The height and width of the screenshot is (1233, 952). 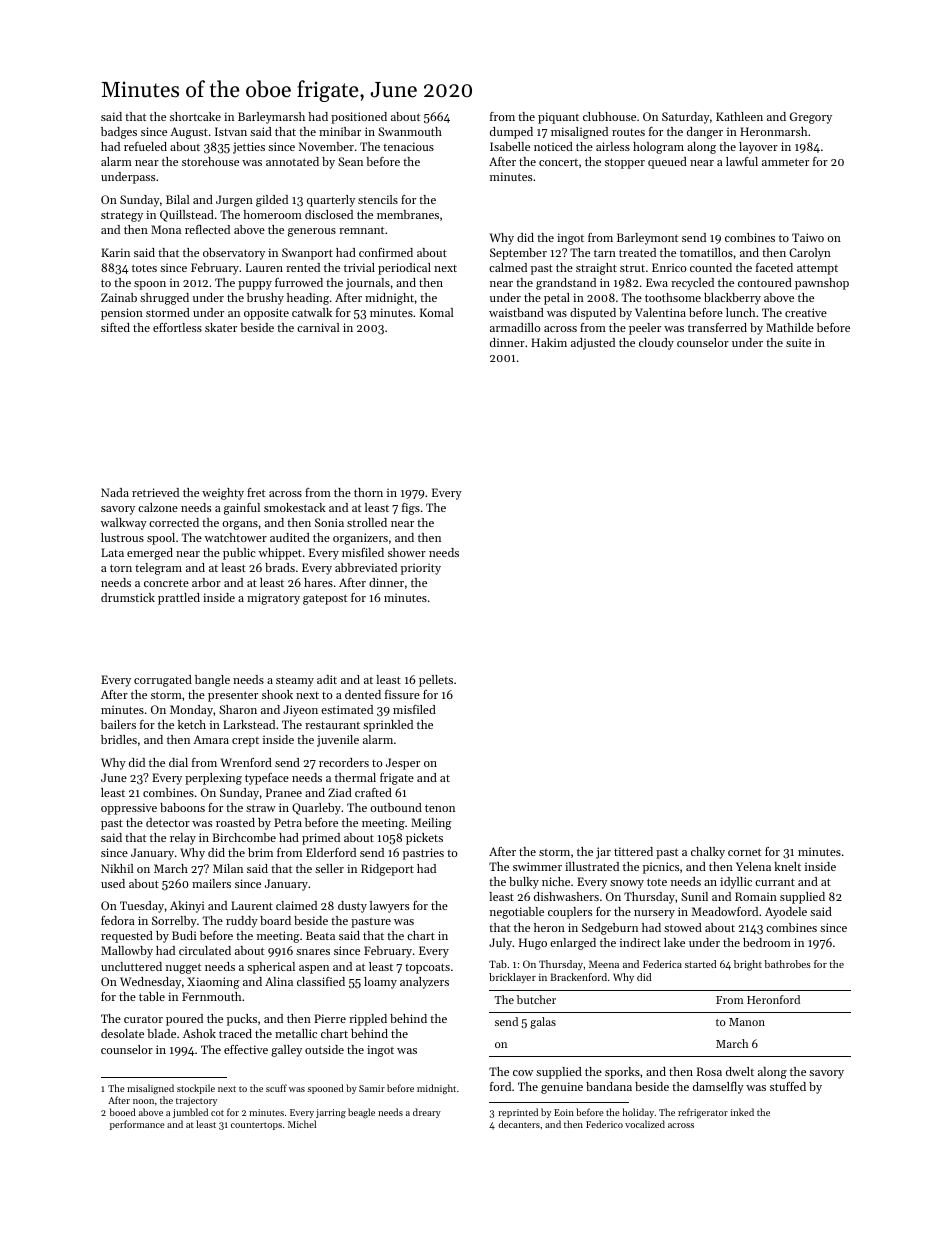 I want to click on sifted, so click(x=115, y=327).
